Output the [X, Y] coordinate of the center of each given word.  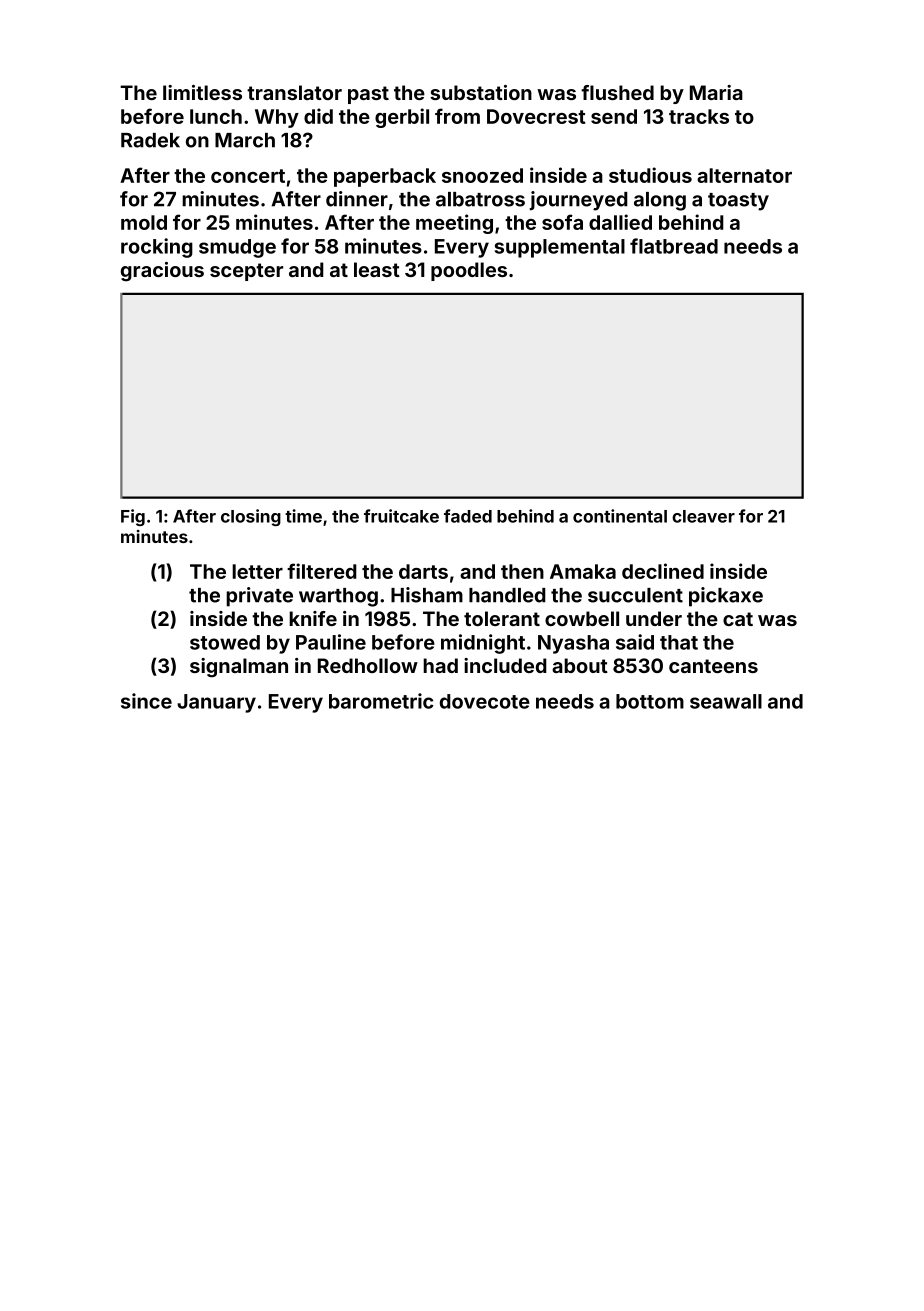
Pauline [331, 642]
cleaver [703, 516]
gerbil [402, 118]
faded [468, 516]
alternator [744, 175]
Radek [150, 140]
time [303, 516]
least [377, 269]
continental [620, 516]
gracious [162, 272]
